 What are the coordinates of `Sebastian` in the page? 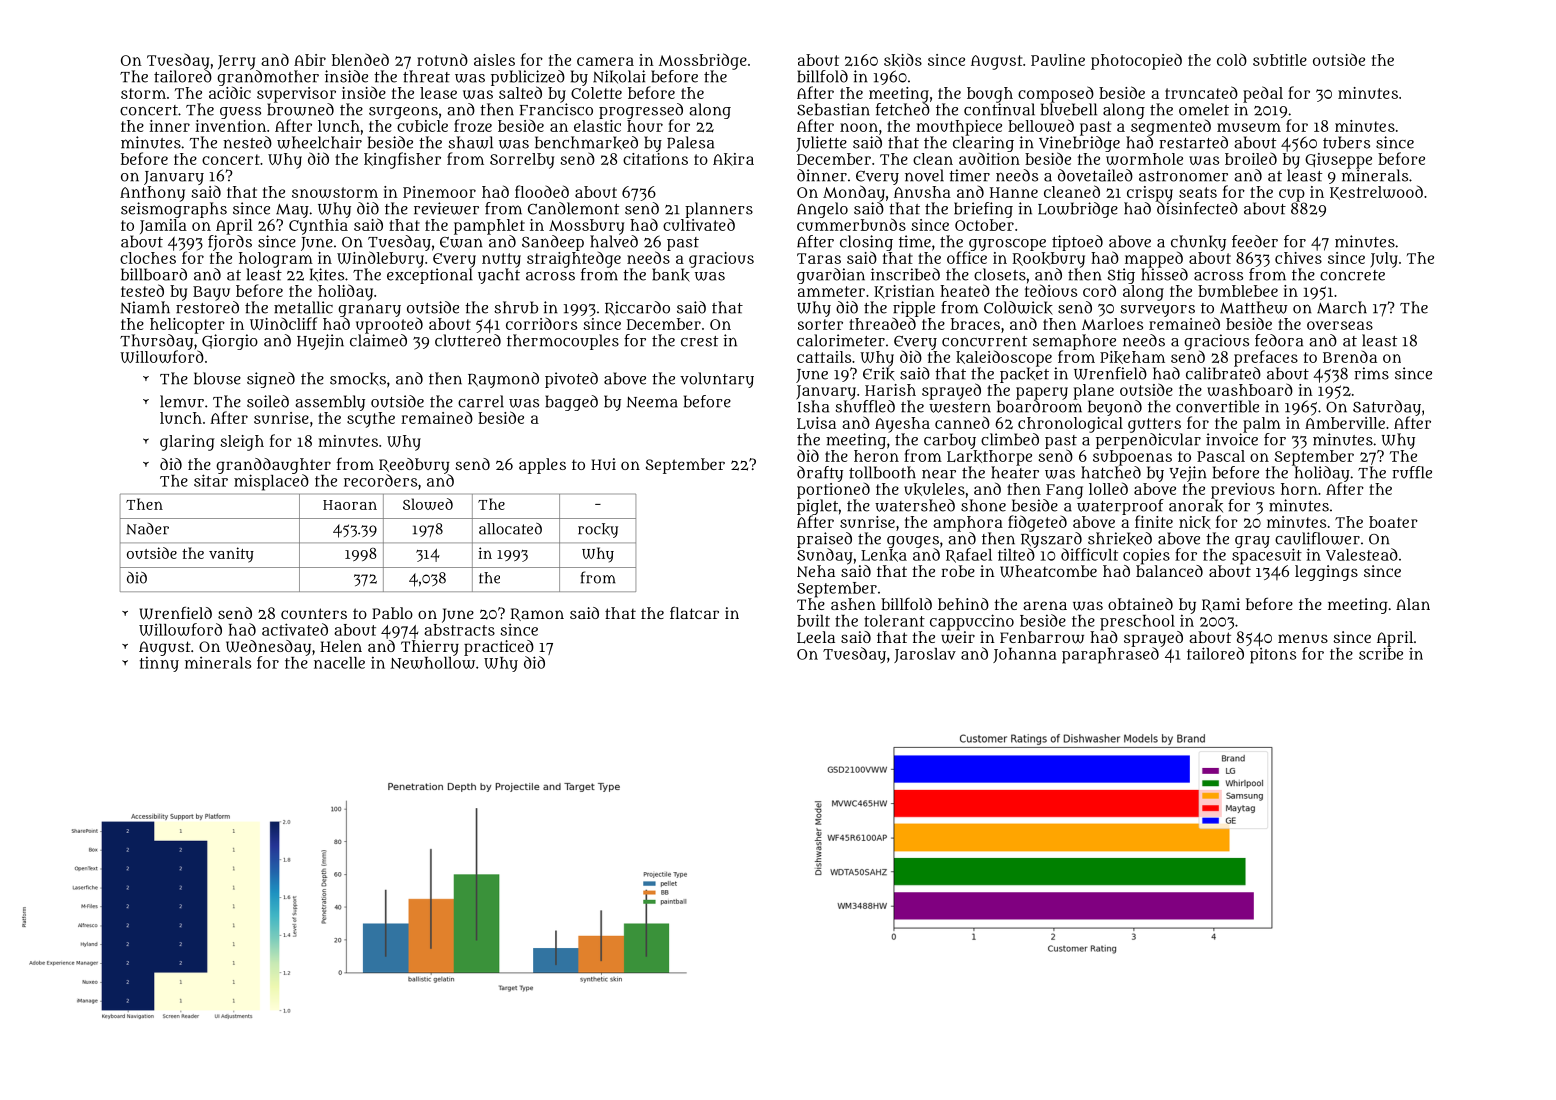 It's located at (833, 109).
